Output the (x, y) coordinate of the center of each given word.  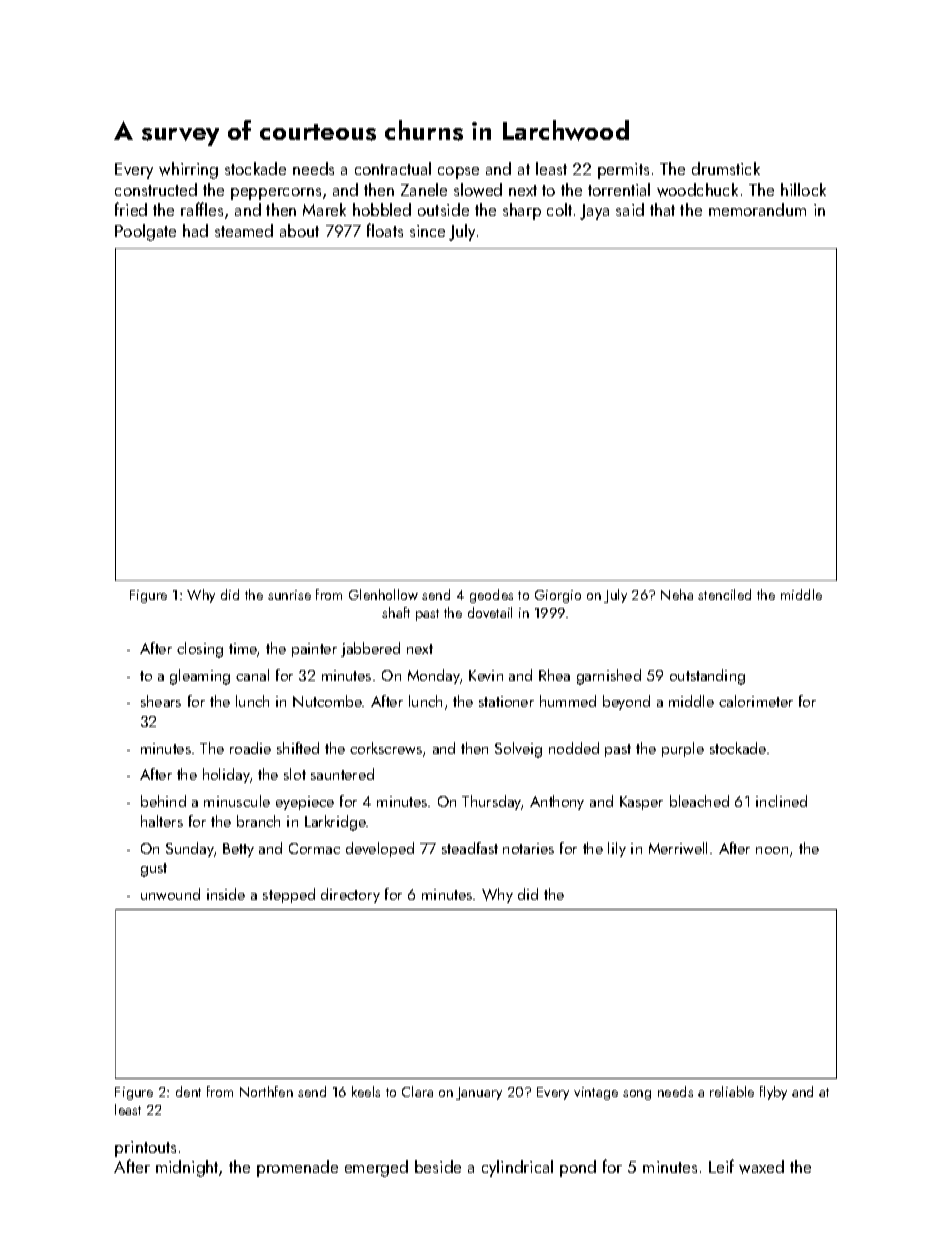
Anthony (557, 802)
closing (200, 650)
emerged (376, 1168)
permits (623, 171)
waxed (761, 1167)
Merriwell (678, 848)
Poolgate (145, 232)
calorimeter (756, 701)
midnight (187, 1168)
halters (162, 821)
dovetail (490, 612)
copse (458, 173)
